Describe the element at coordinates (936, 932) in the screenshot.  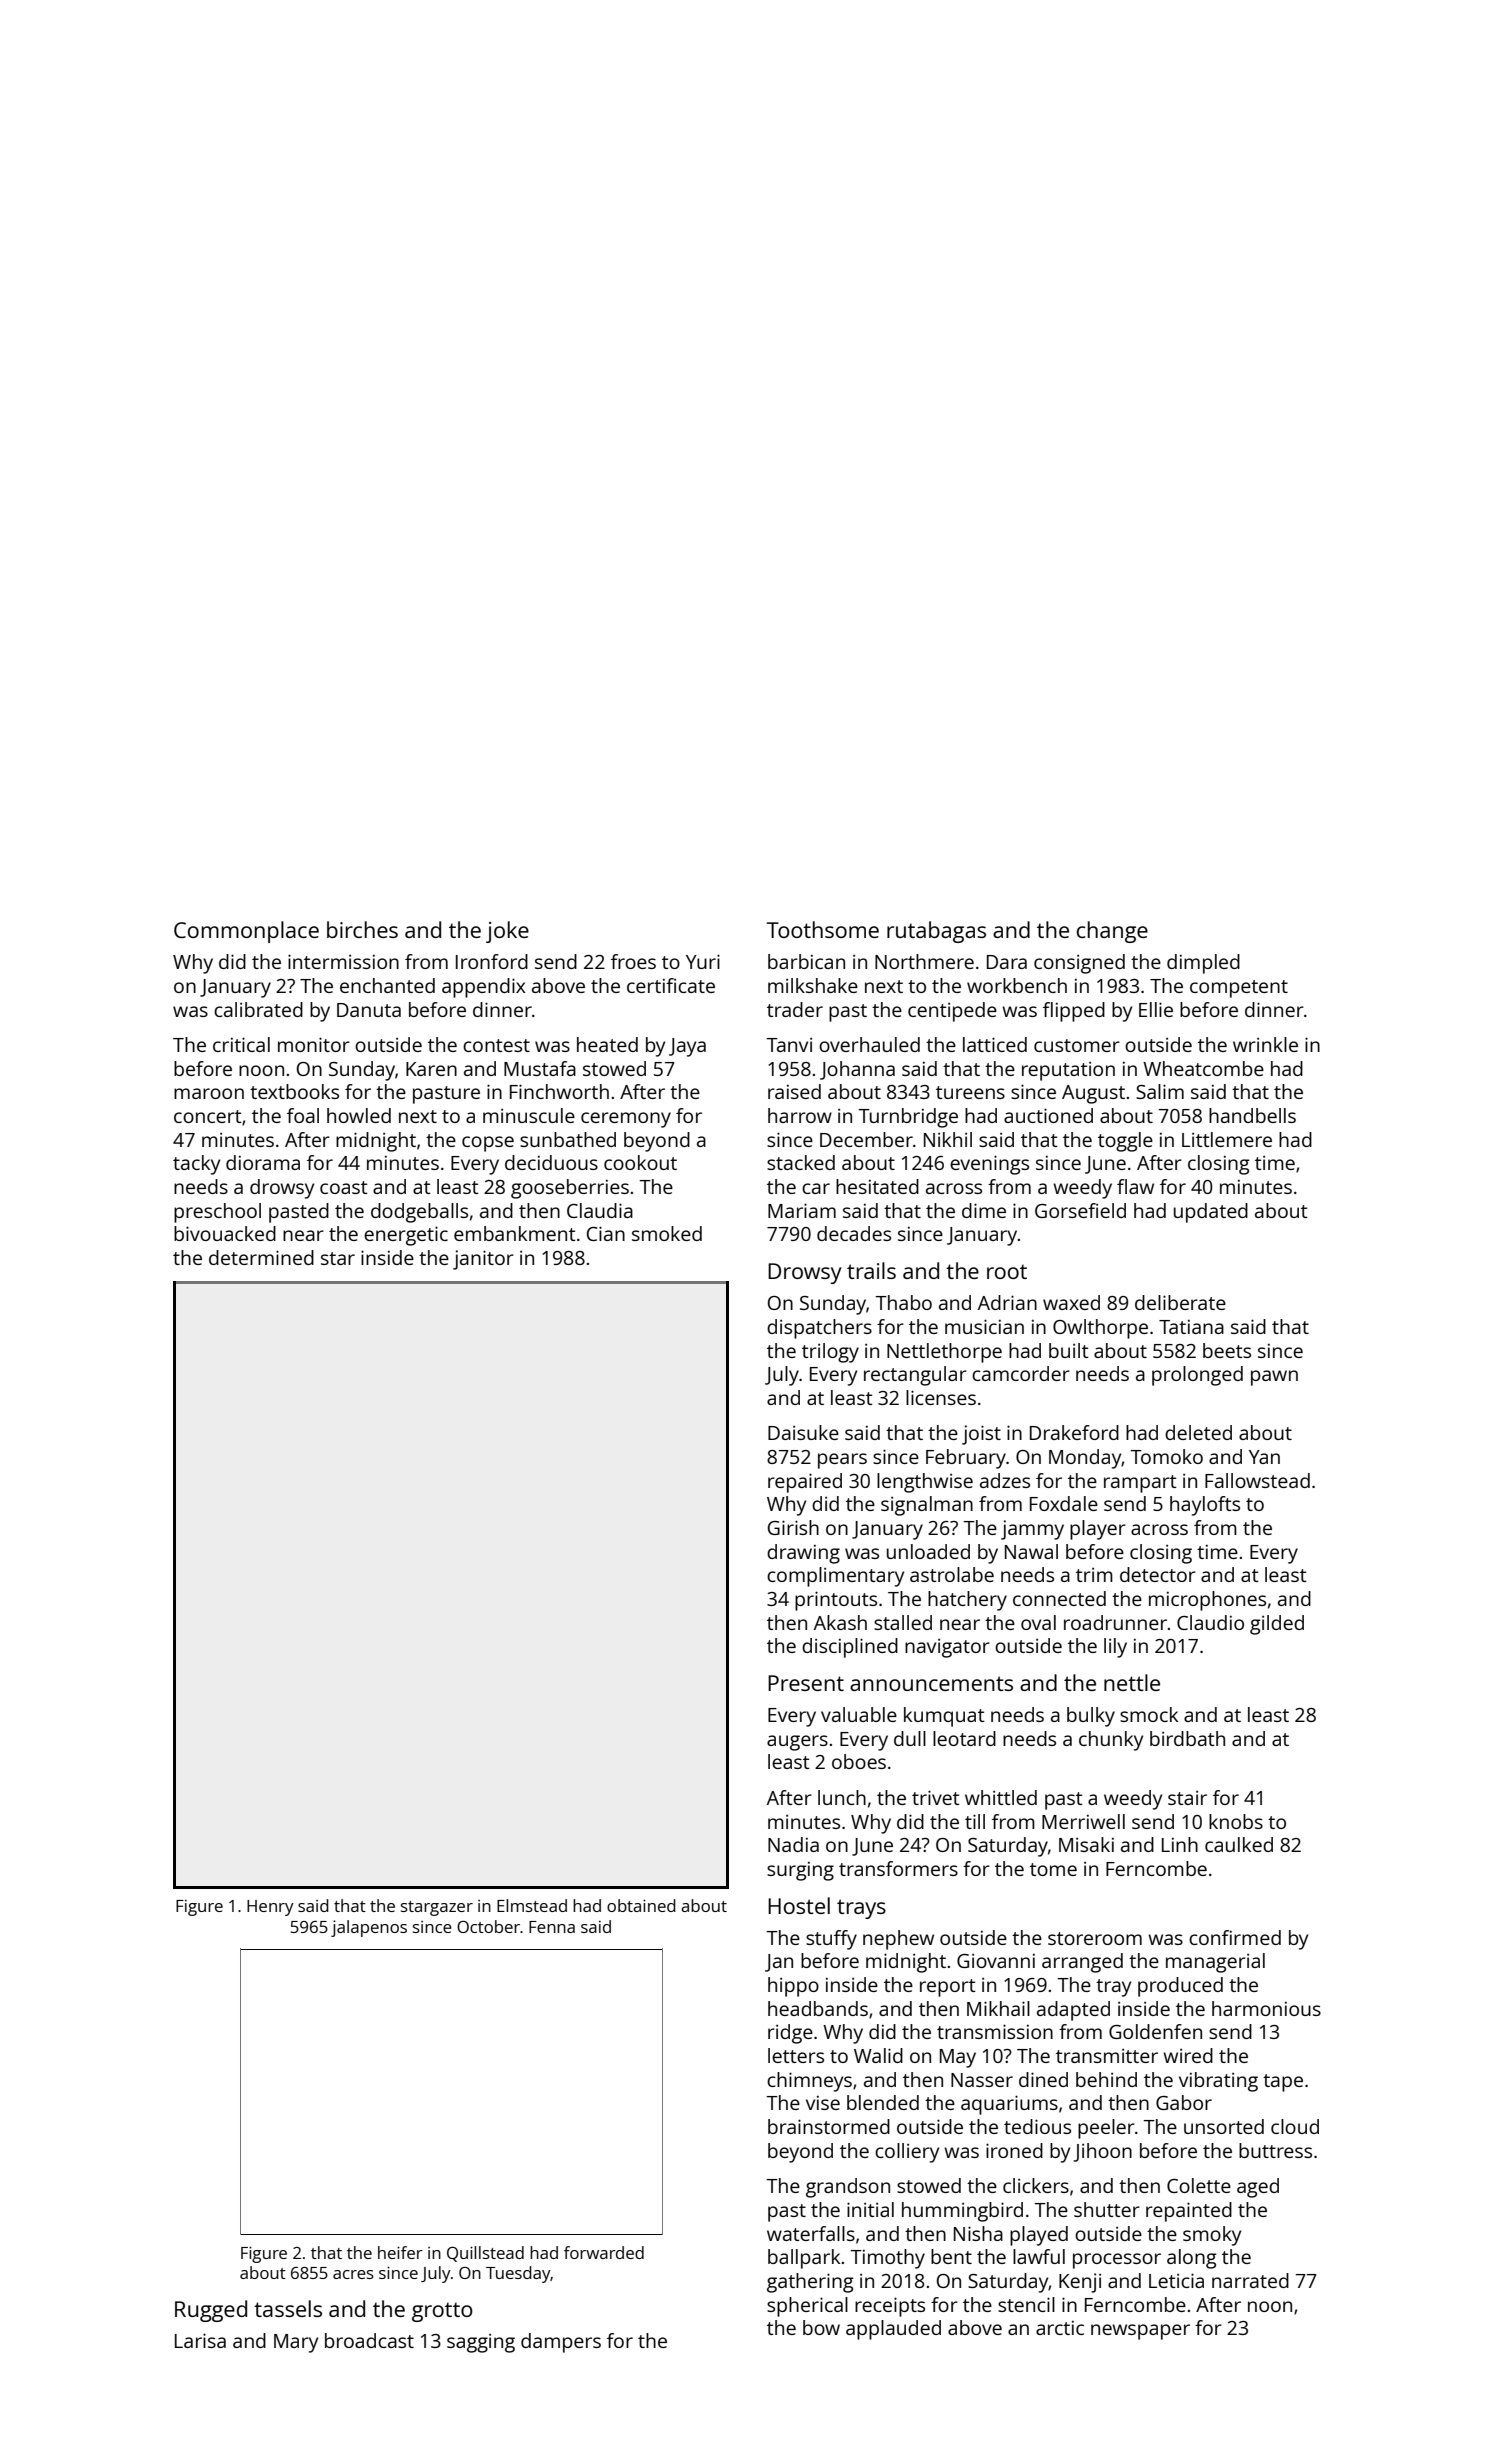
I see `rutabagas` at that location.
